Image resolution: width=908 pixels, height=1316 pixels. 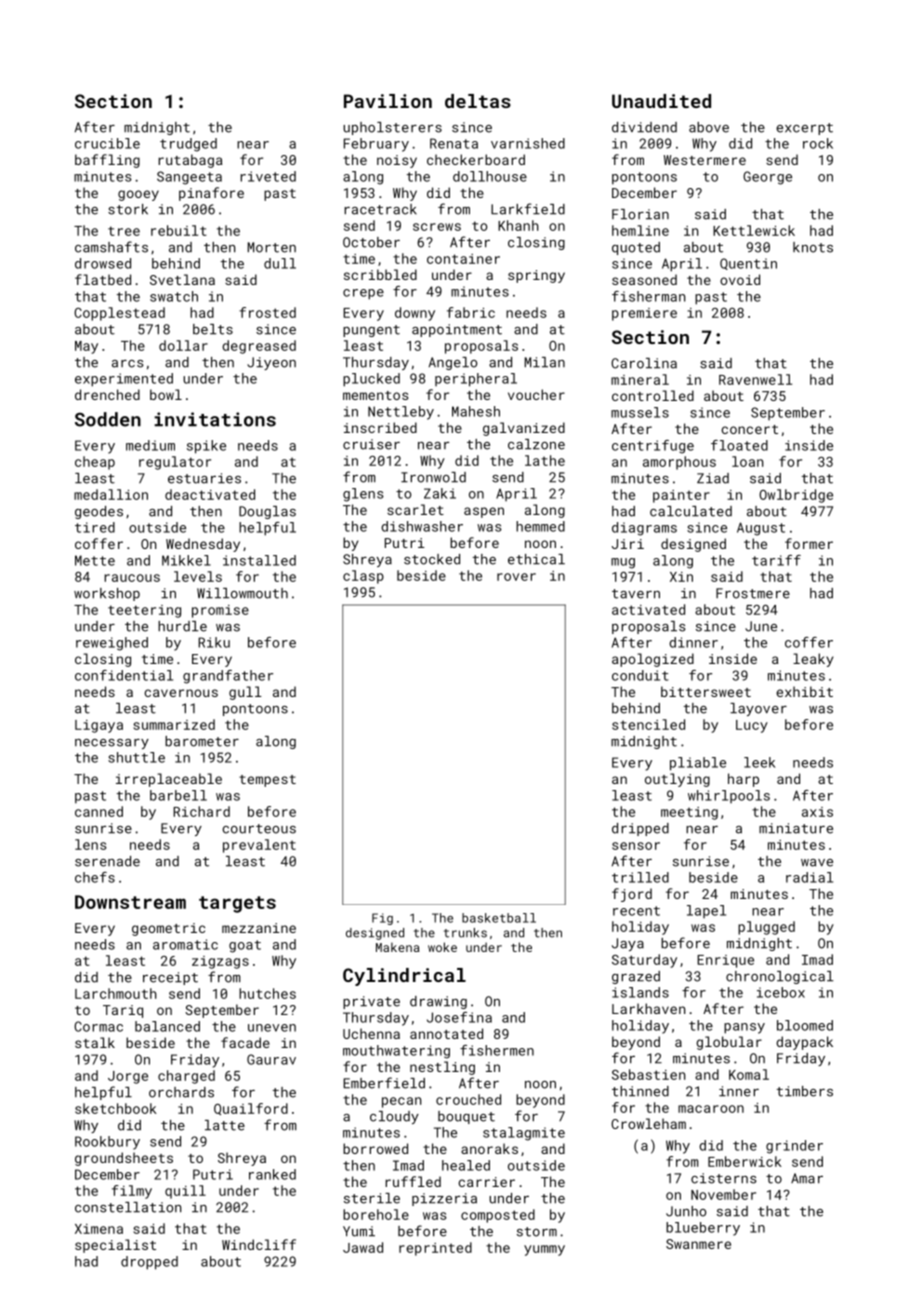 What do you see at coordinates (499, 918) in the screenshot?
I see `basketball` at bounding box center [499, 918].
